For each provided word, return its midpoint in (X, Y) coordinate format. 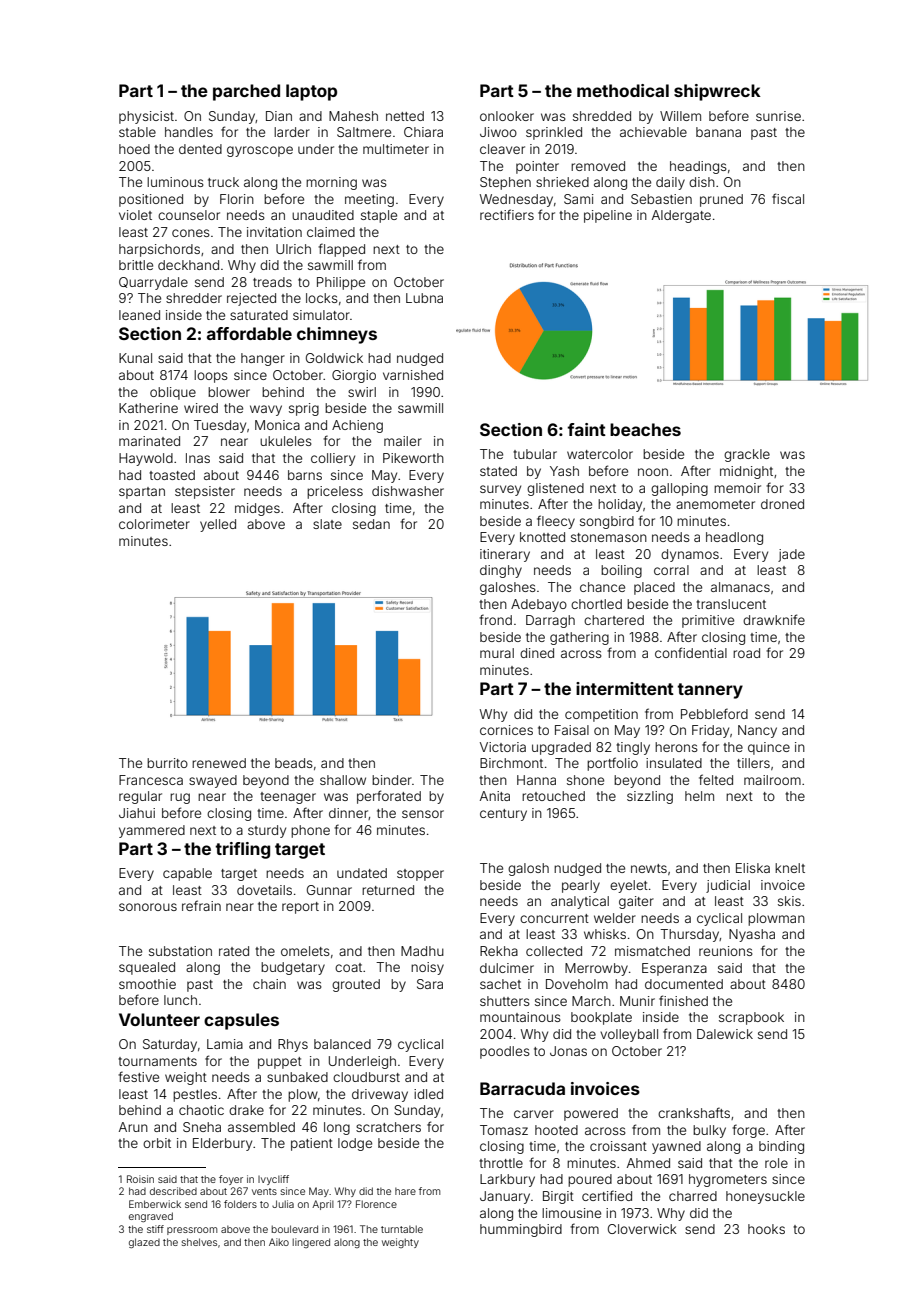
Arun (133, 1127)
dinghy (501, 571)
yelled (218, 525)
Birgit (558, 1197)
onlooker (507, 116)
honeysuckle (765, 1197)
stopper (420, 875)
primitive (708, 621)
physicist (146, 117)
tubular (535, 454)
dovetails (264, 890)
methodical (623, 90)
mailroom (772, 780)
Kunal (135, 358)
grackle (747, 455)
